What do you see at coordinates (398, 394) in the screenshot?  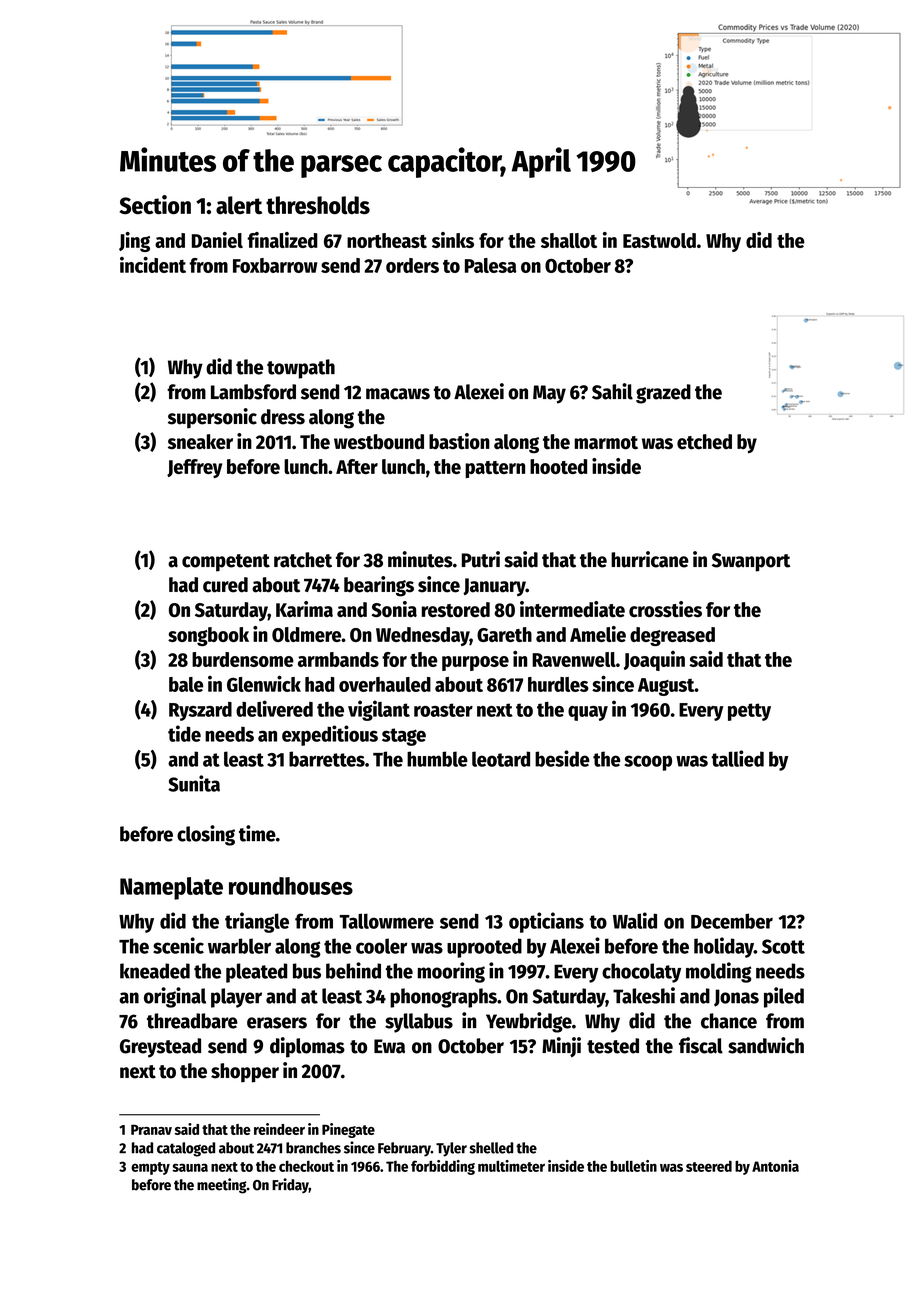 I see `macaws` at bounding box center [398, 394].
